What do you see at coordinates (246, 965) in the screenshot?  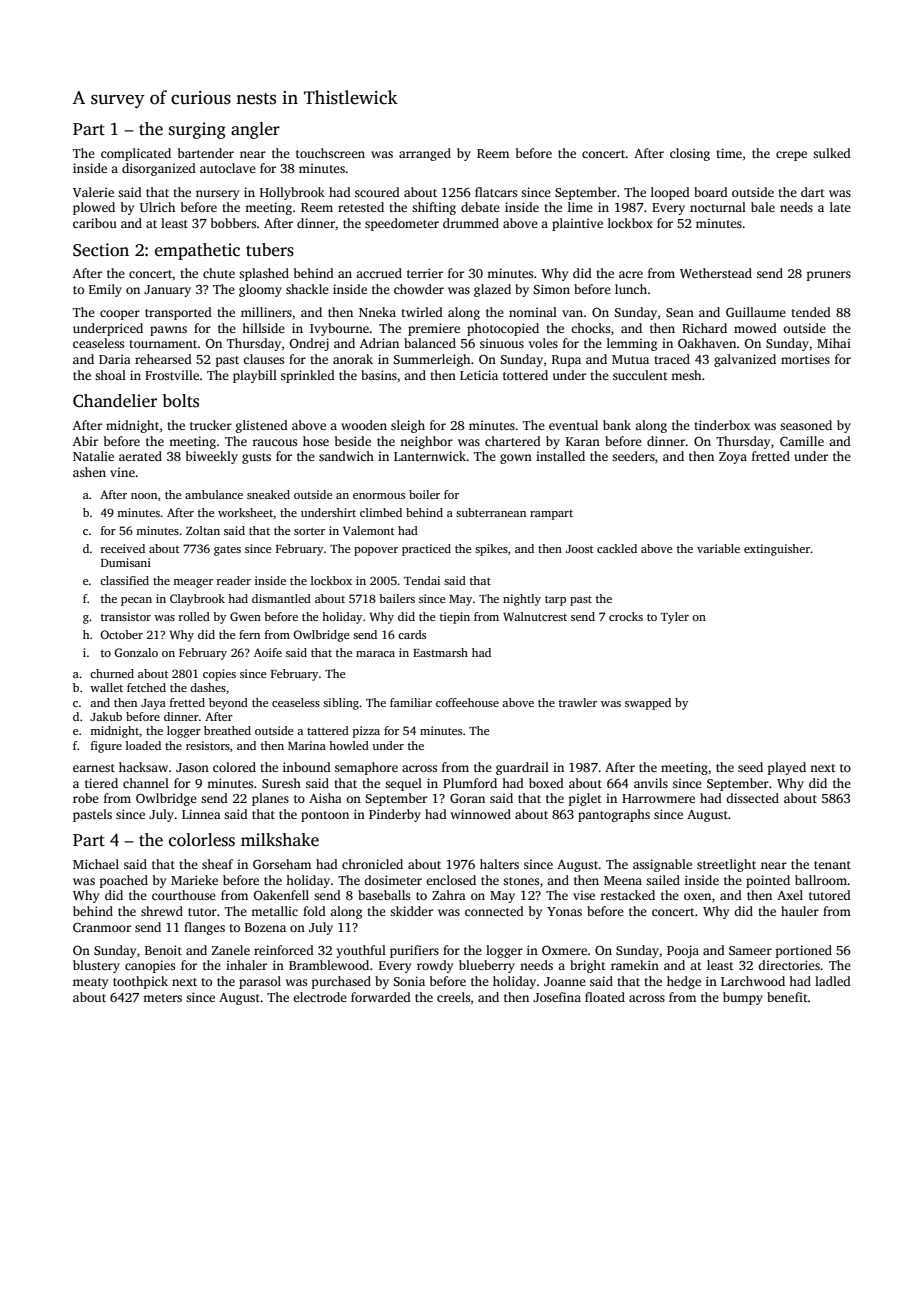 I see `inhaler` at bounding box center [246, 965].
